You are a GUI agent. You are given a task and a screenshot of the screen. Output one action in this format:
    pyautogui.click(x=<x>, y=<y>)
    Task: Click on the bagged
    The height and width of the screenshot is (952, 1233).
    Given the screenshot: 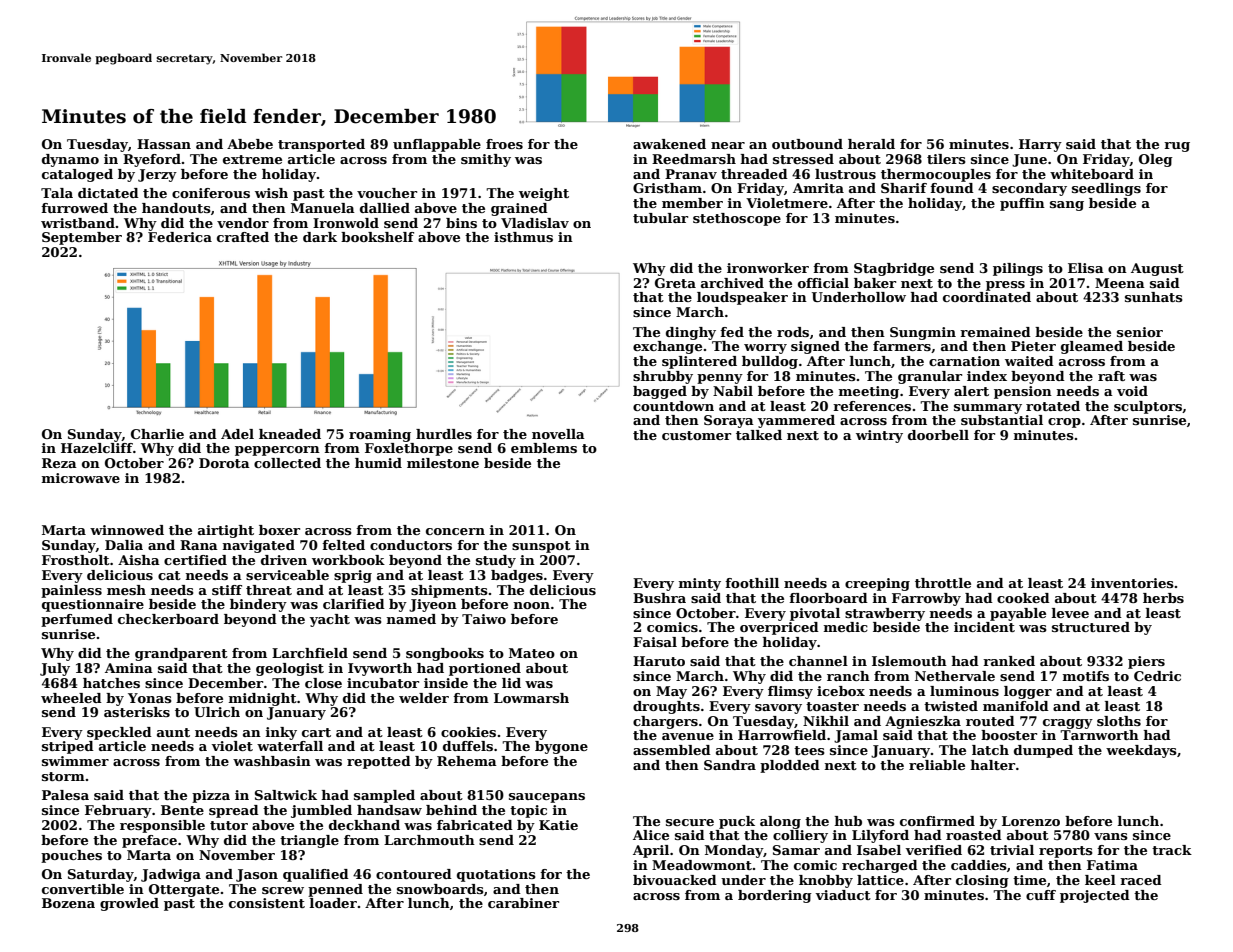 What is the action you would take?
    pyautogui.click(x=660, y=392)
